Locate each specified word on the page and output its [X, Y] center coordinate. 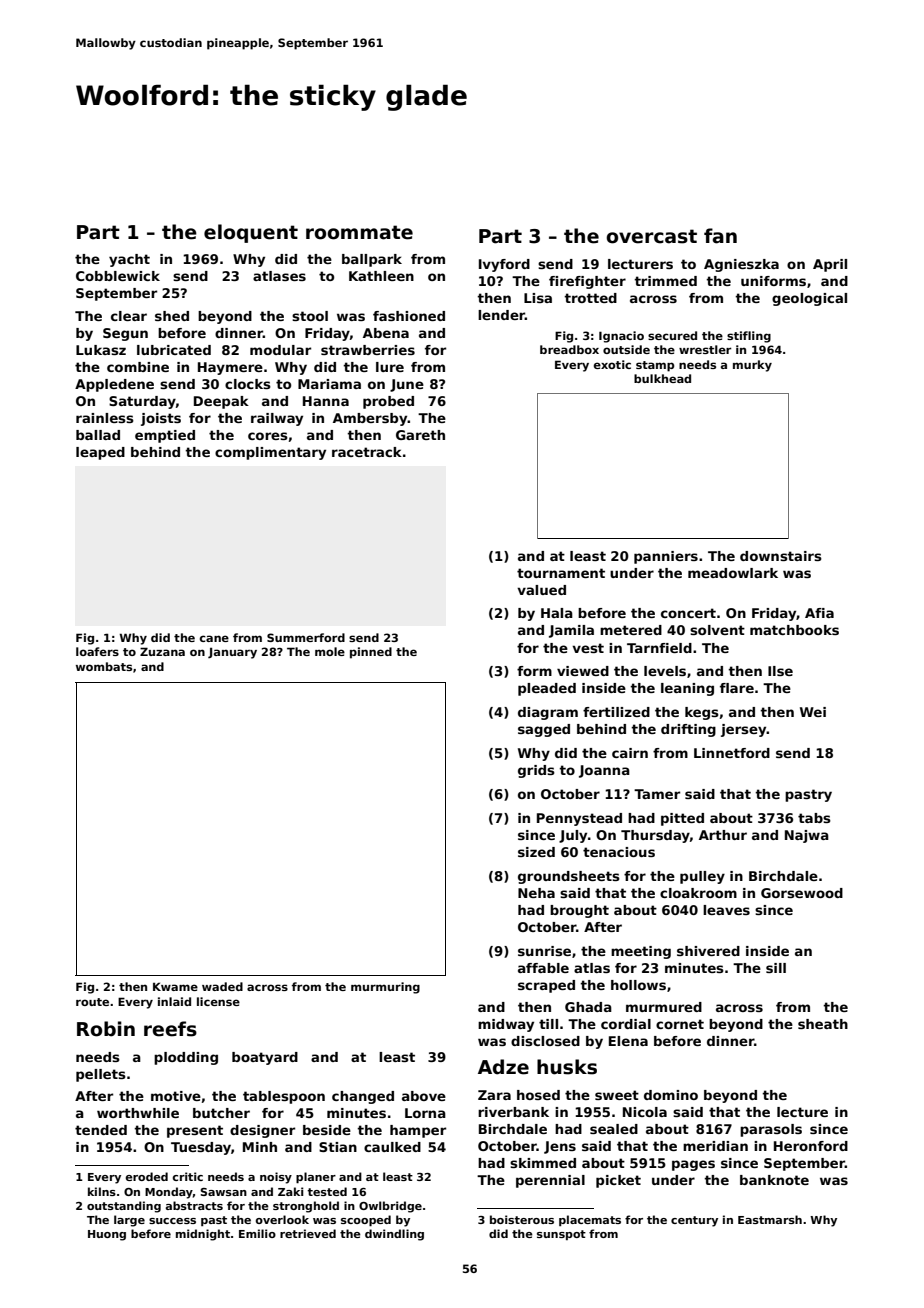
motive [176, 1096]
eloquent [251, 233]
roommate [359, 232]
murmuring [385, 988]
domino [671, 1095]
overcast [651, 236]
